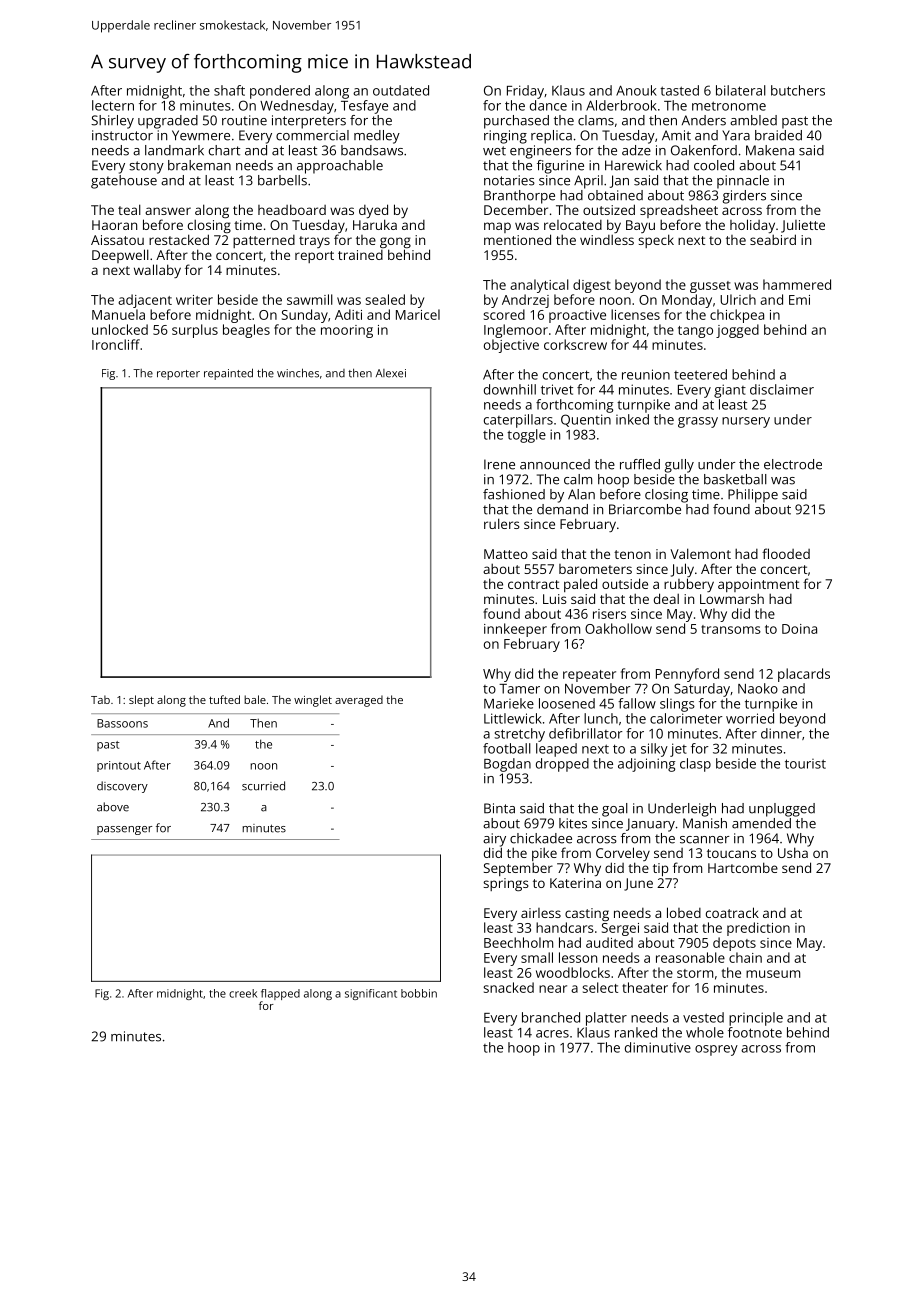 The height and width of the screenshot is (1308, 924). Describe the element at coordinates (157, 271) in the screenshot. I see `wallaby` at that location.
